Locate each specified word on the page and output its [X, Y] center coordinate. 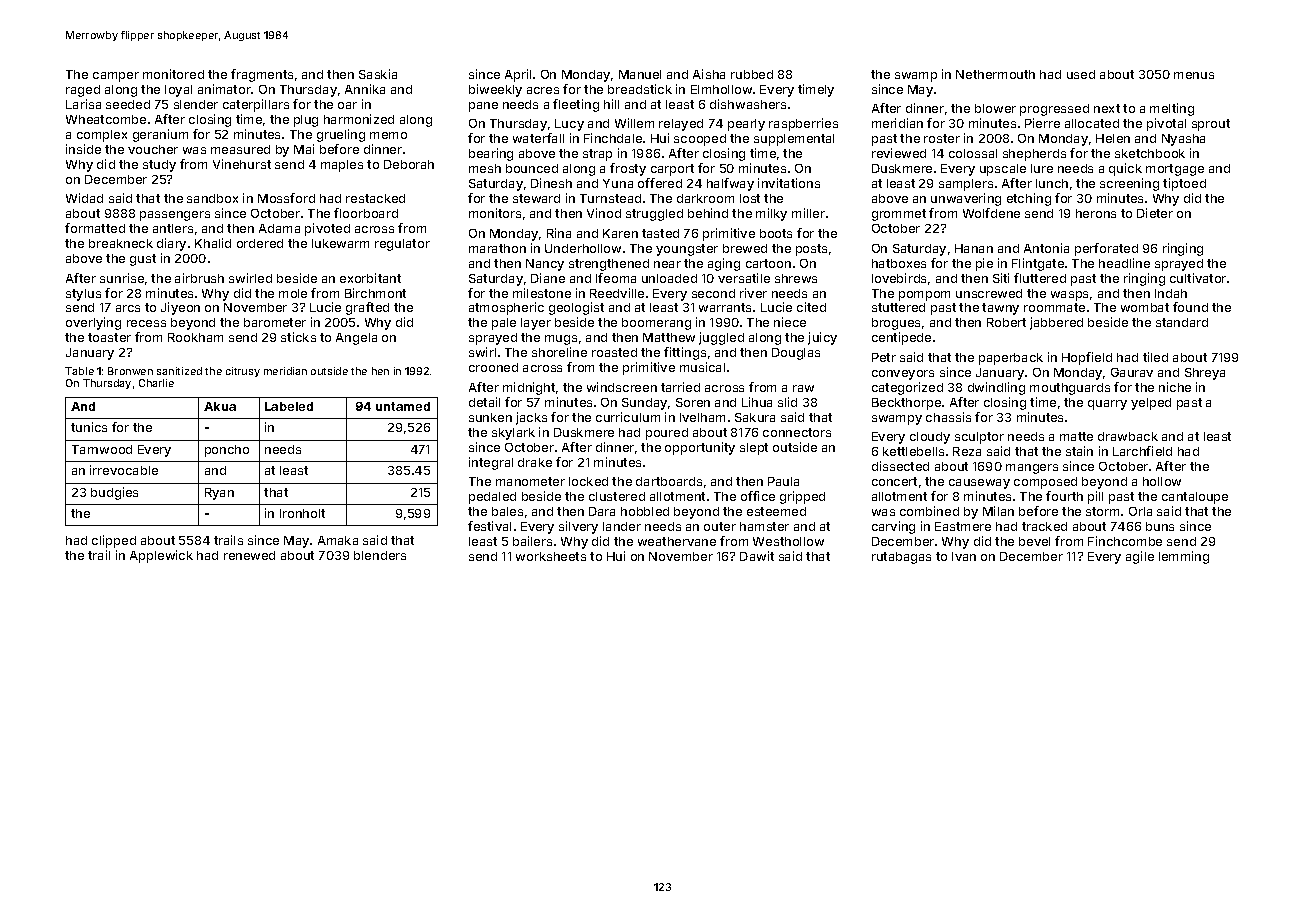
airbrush [199, 278]
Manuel [640, 74]
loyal [178, 91]
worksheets [551, 556]
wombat [1145, 307]
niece [790, 322]
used [1081, 74]
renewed [249, 555]
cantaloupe [1195, 498]
